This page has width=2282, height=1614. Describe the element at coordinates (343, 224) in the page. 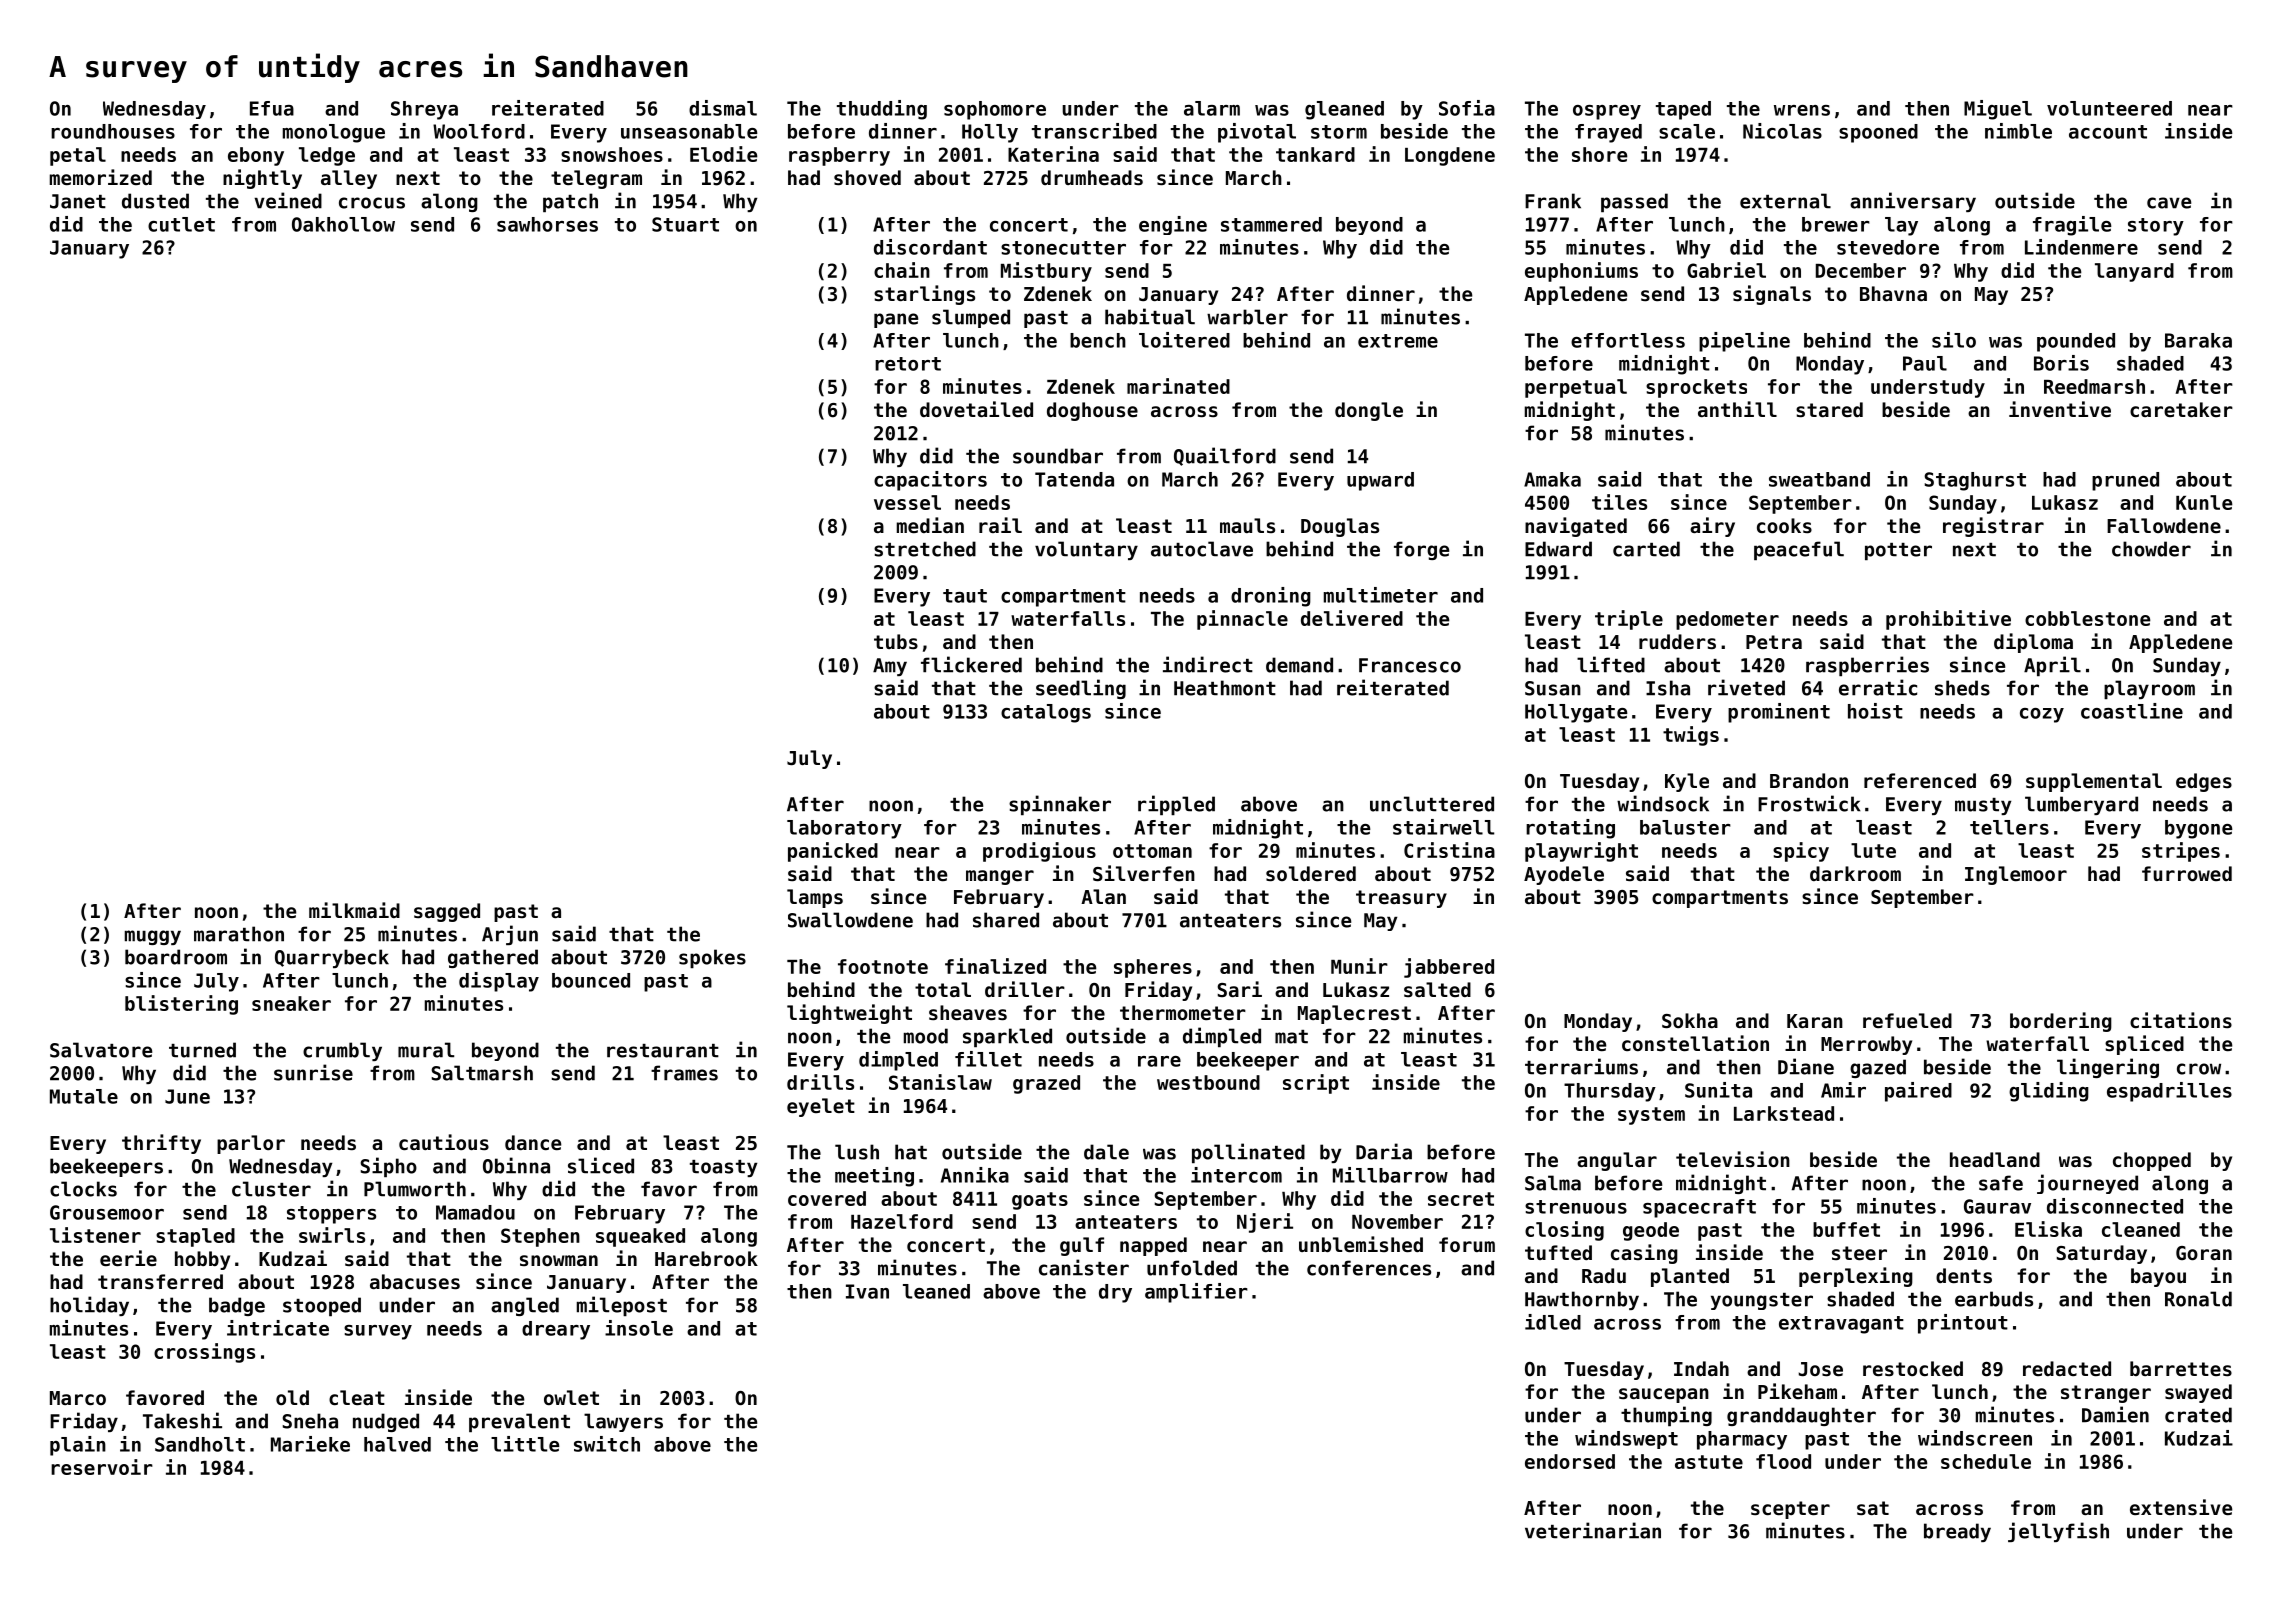

I see `Oakhollow` at that location.
